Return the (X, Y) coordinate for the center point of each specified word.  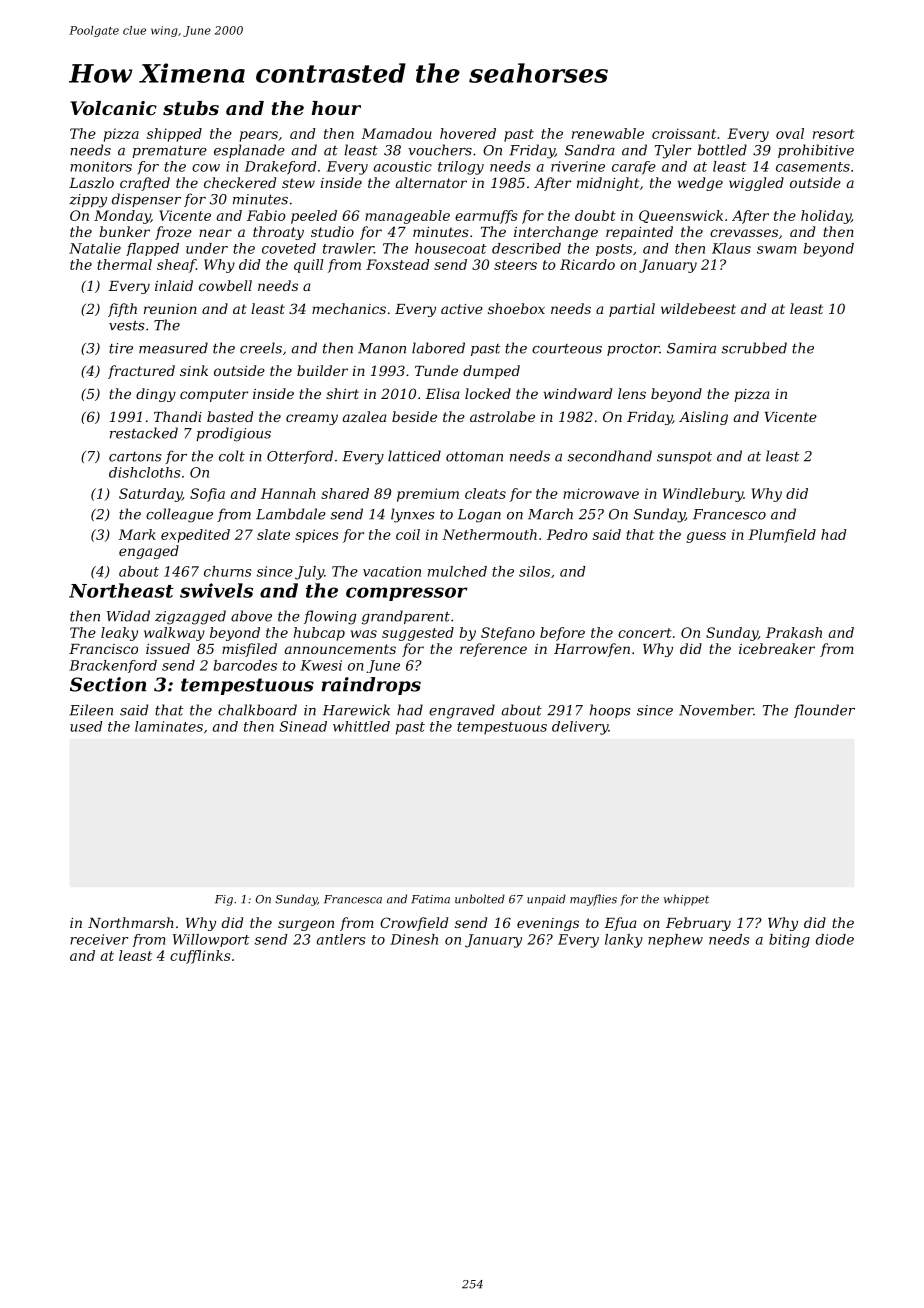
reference (493, 650)
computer (214, 395)
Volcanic (114, 108)
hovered (468, 133)
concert (645, 633)
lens (632, 393)
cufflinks (200, 957)
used (86, 726)
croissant (684, 133)
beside (414, 416)
